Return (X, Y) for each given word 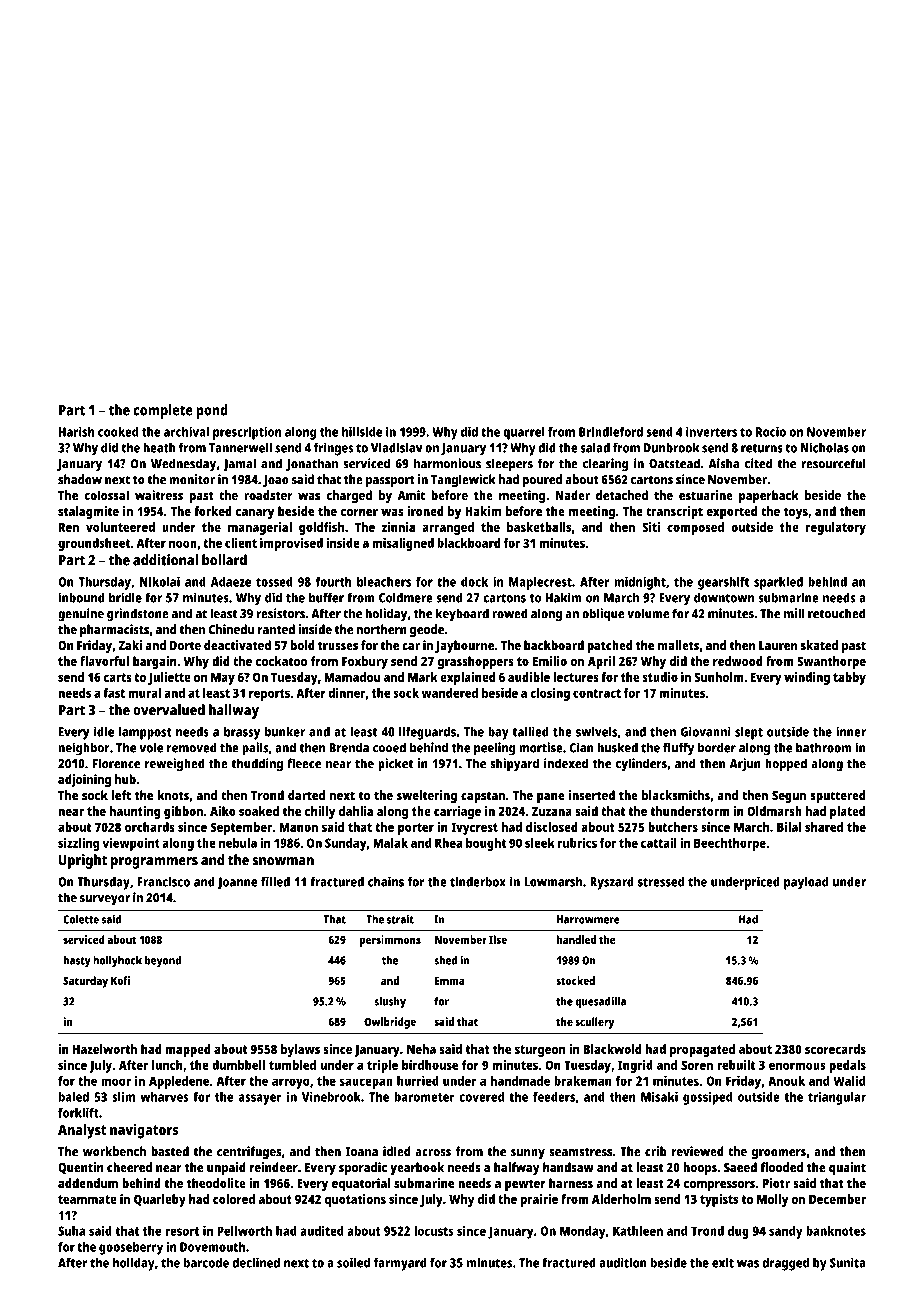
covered (481, 1097)
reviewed (698, 1151)
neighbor (84, 749)
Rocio (771, 431)
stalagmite (88, 512)
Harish (76, 431)
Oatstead (674, 463)
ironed (425, 511)
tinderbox (478, 881)
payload (806, 883)
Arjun (745, 765)
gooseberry (131, 1248)
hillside (362, 431)
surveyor (105, 900)
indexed (566, 763)
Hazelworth (105, 1049)
